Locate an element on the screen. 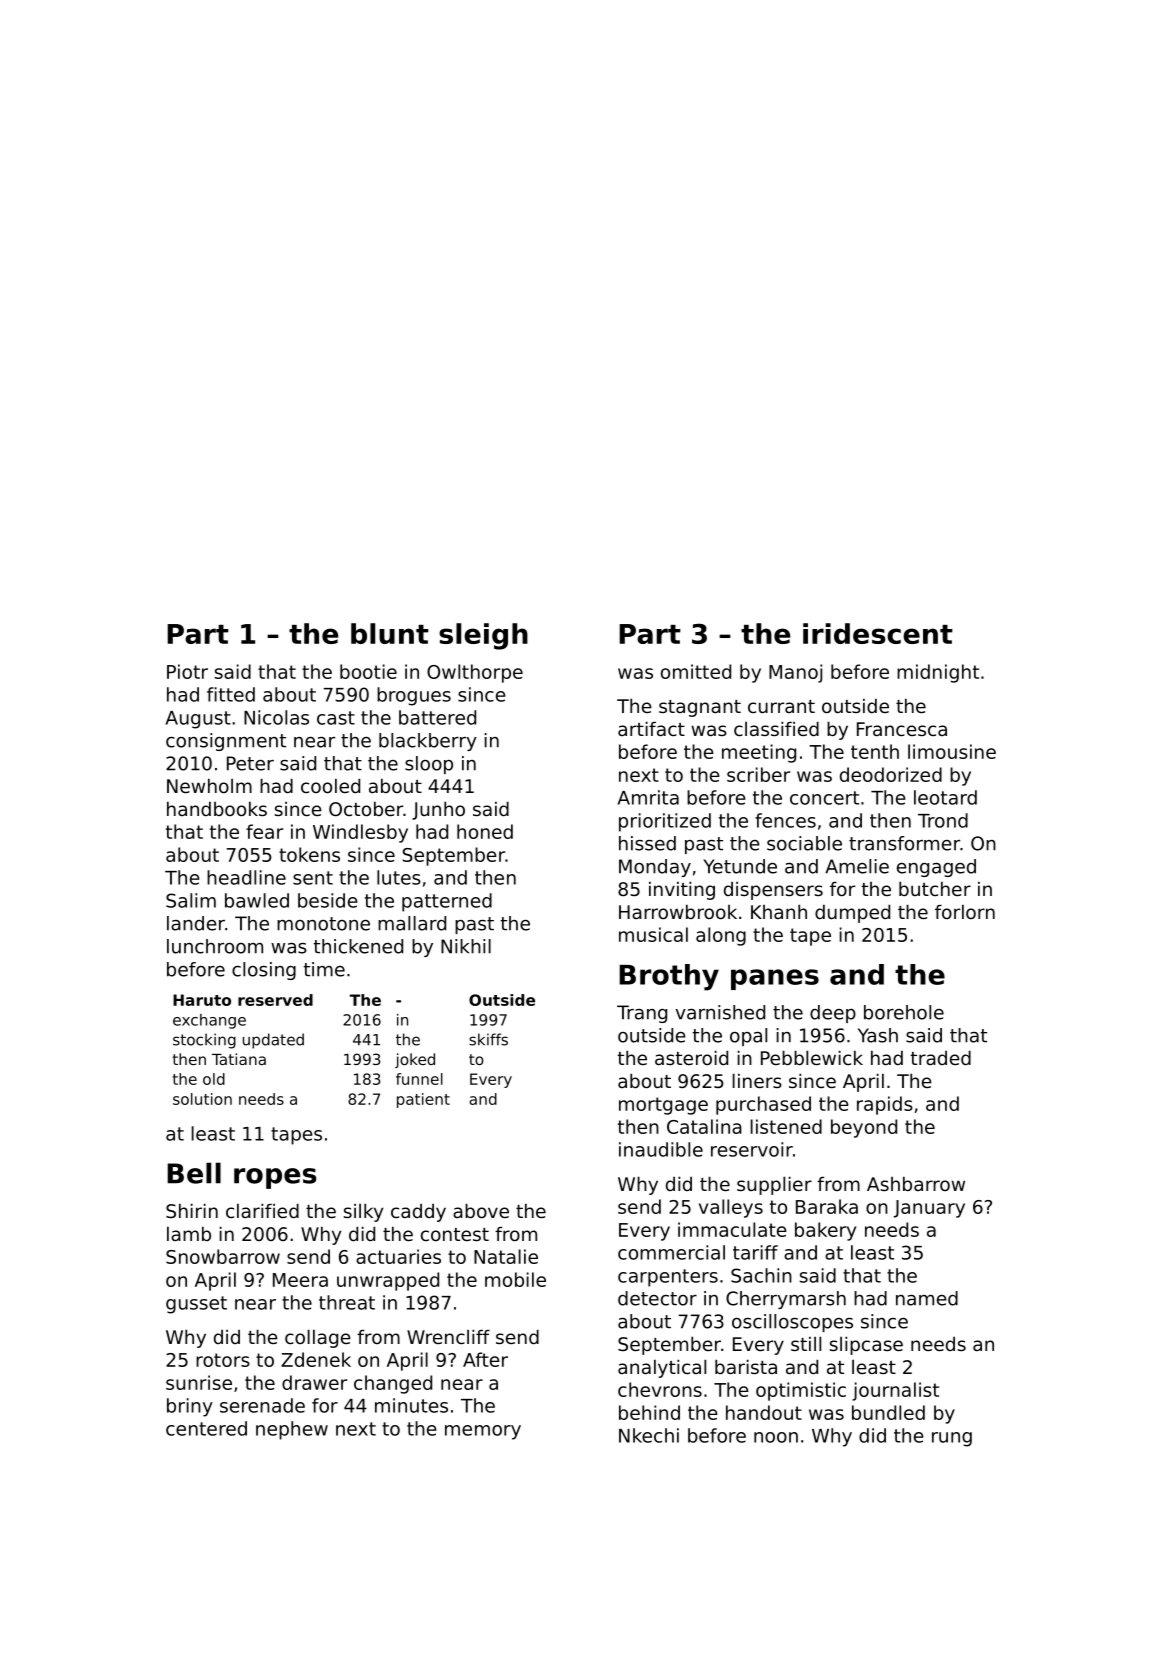 The height and width of the screenshot is (1654, 1165). patterned is located at coordinates (447, 902).
